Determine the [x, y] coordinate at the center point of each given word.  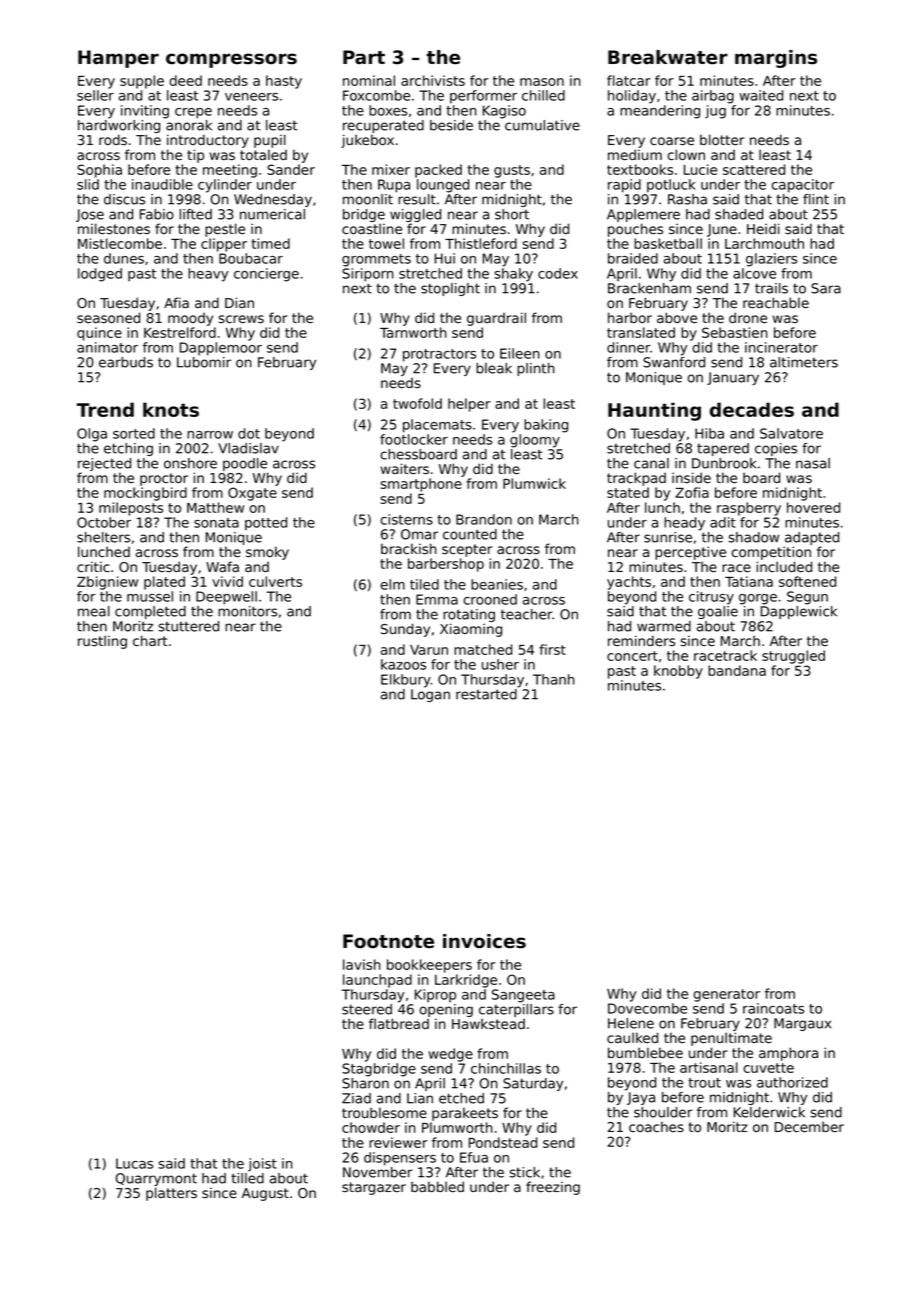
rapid [624, 186]
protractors [439, 355]
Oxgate [252, 494]
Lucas [134, 1163]
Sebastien [734, 332]
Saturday [533, 1084]
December [809, 1127]
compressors [231, 60]
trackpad [636, 479]
